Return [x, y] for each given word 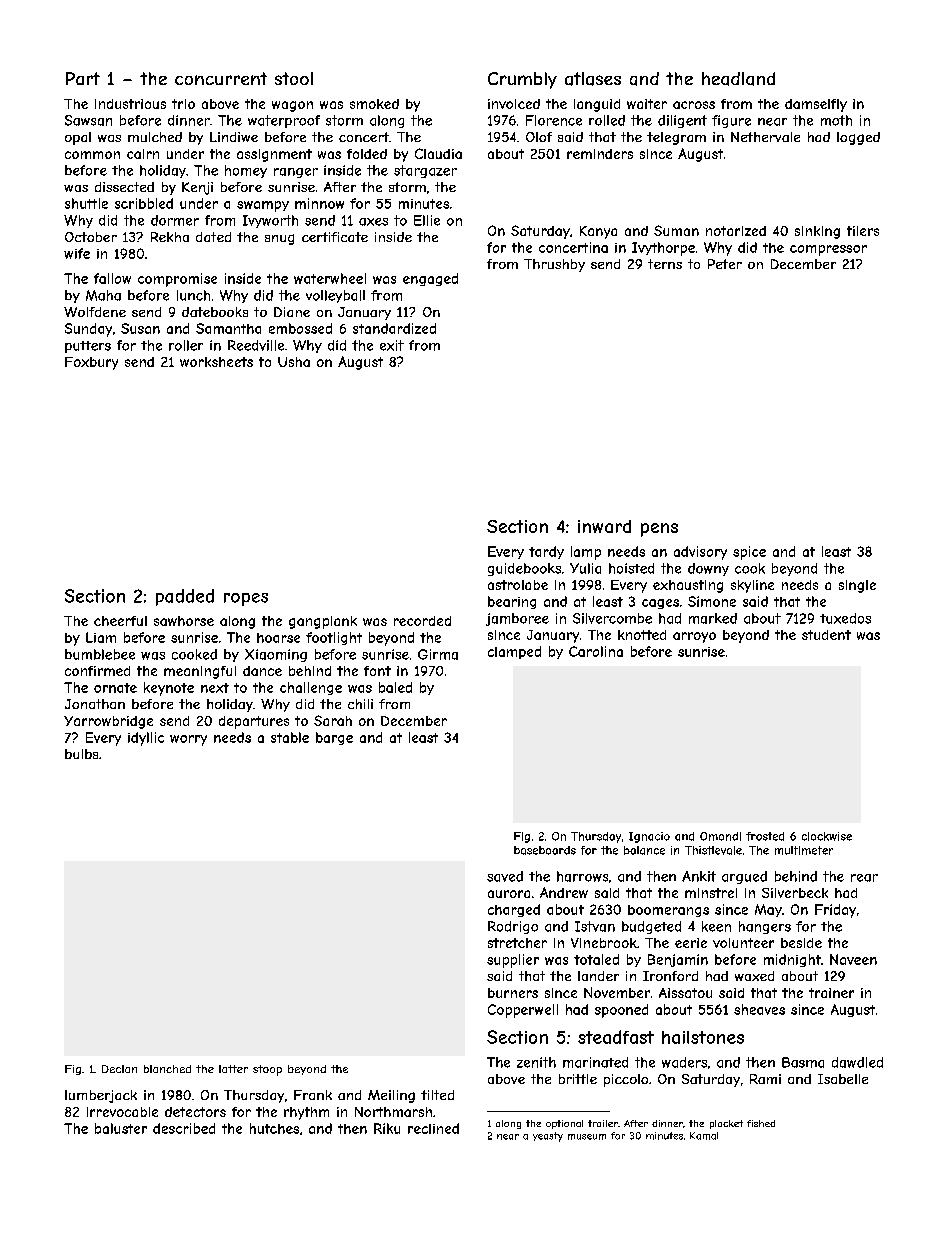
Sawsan [88, 120]
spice [749, 553]
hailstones [703, 1037]
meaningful [200, 672]
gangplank [323, 622]
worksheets [216, 362]
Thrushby [554, 265]
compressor [828, 250]
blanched [167, 1069]
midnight [792, 960]
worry [188, 740]
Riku [387, 1128]
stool [294, 78]
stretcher [517, 943]
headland [738, 79]
